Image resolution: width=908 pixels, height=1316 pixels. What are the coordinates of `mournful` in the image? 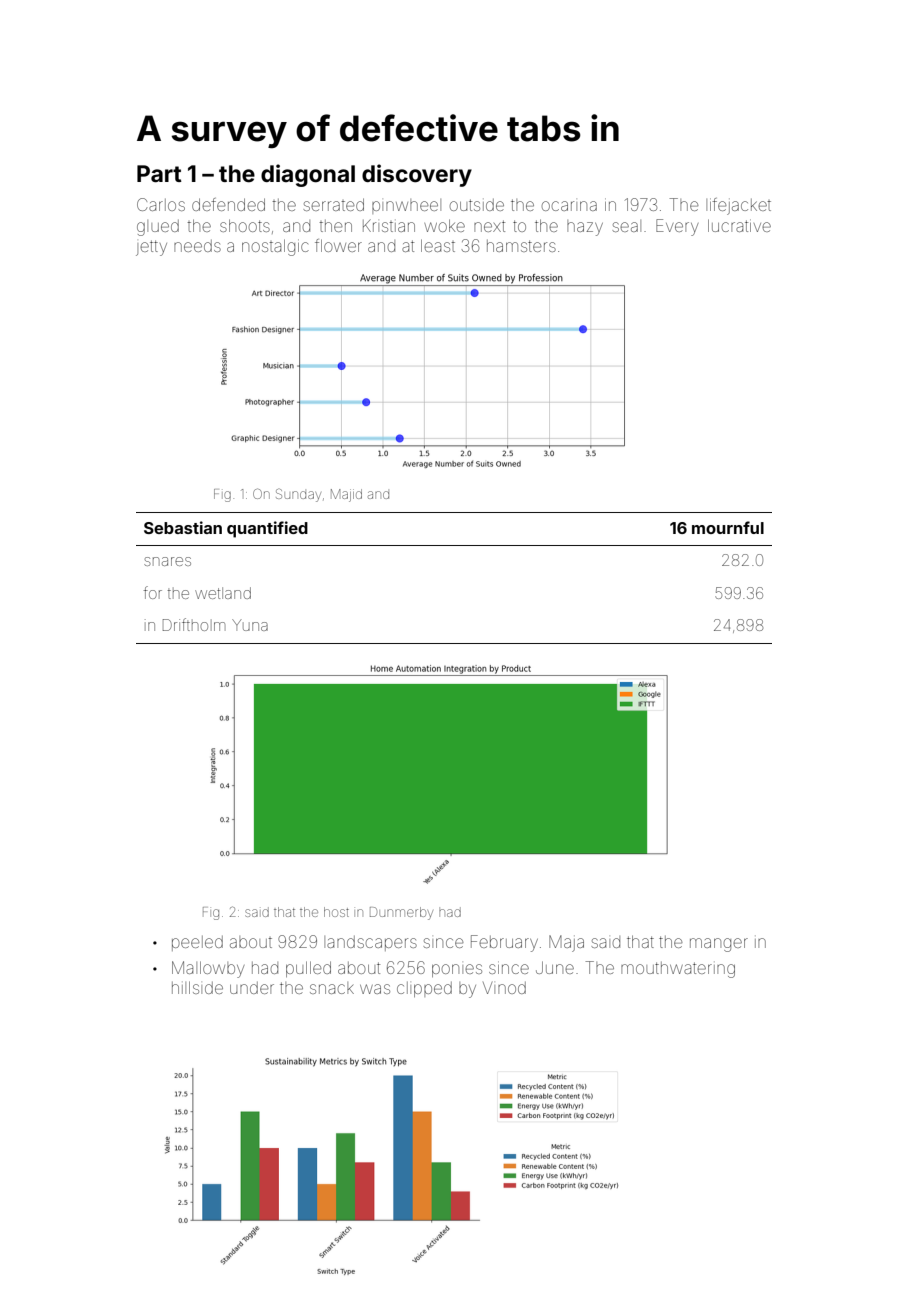 It's located at (728, 527).
